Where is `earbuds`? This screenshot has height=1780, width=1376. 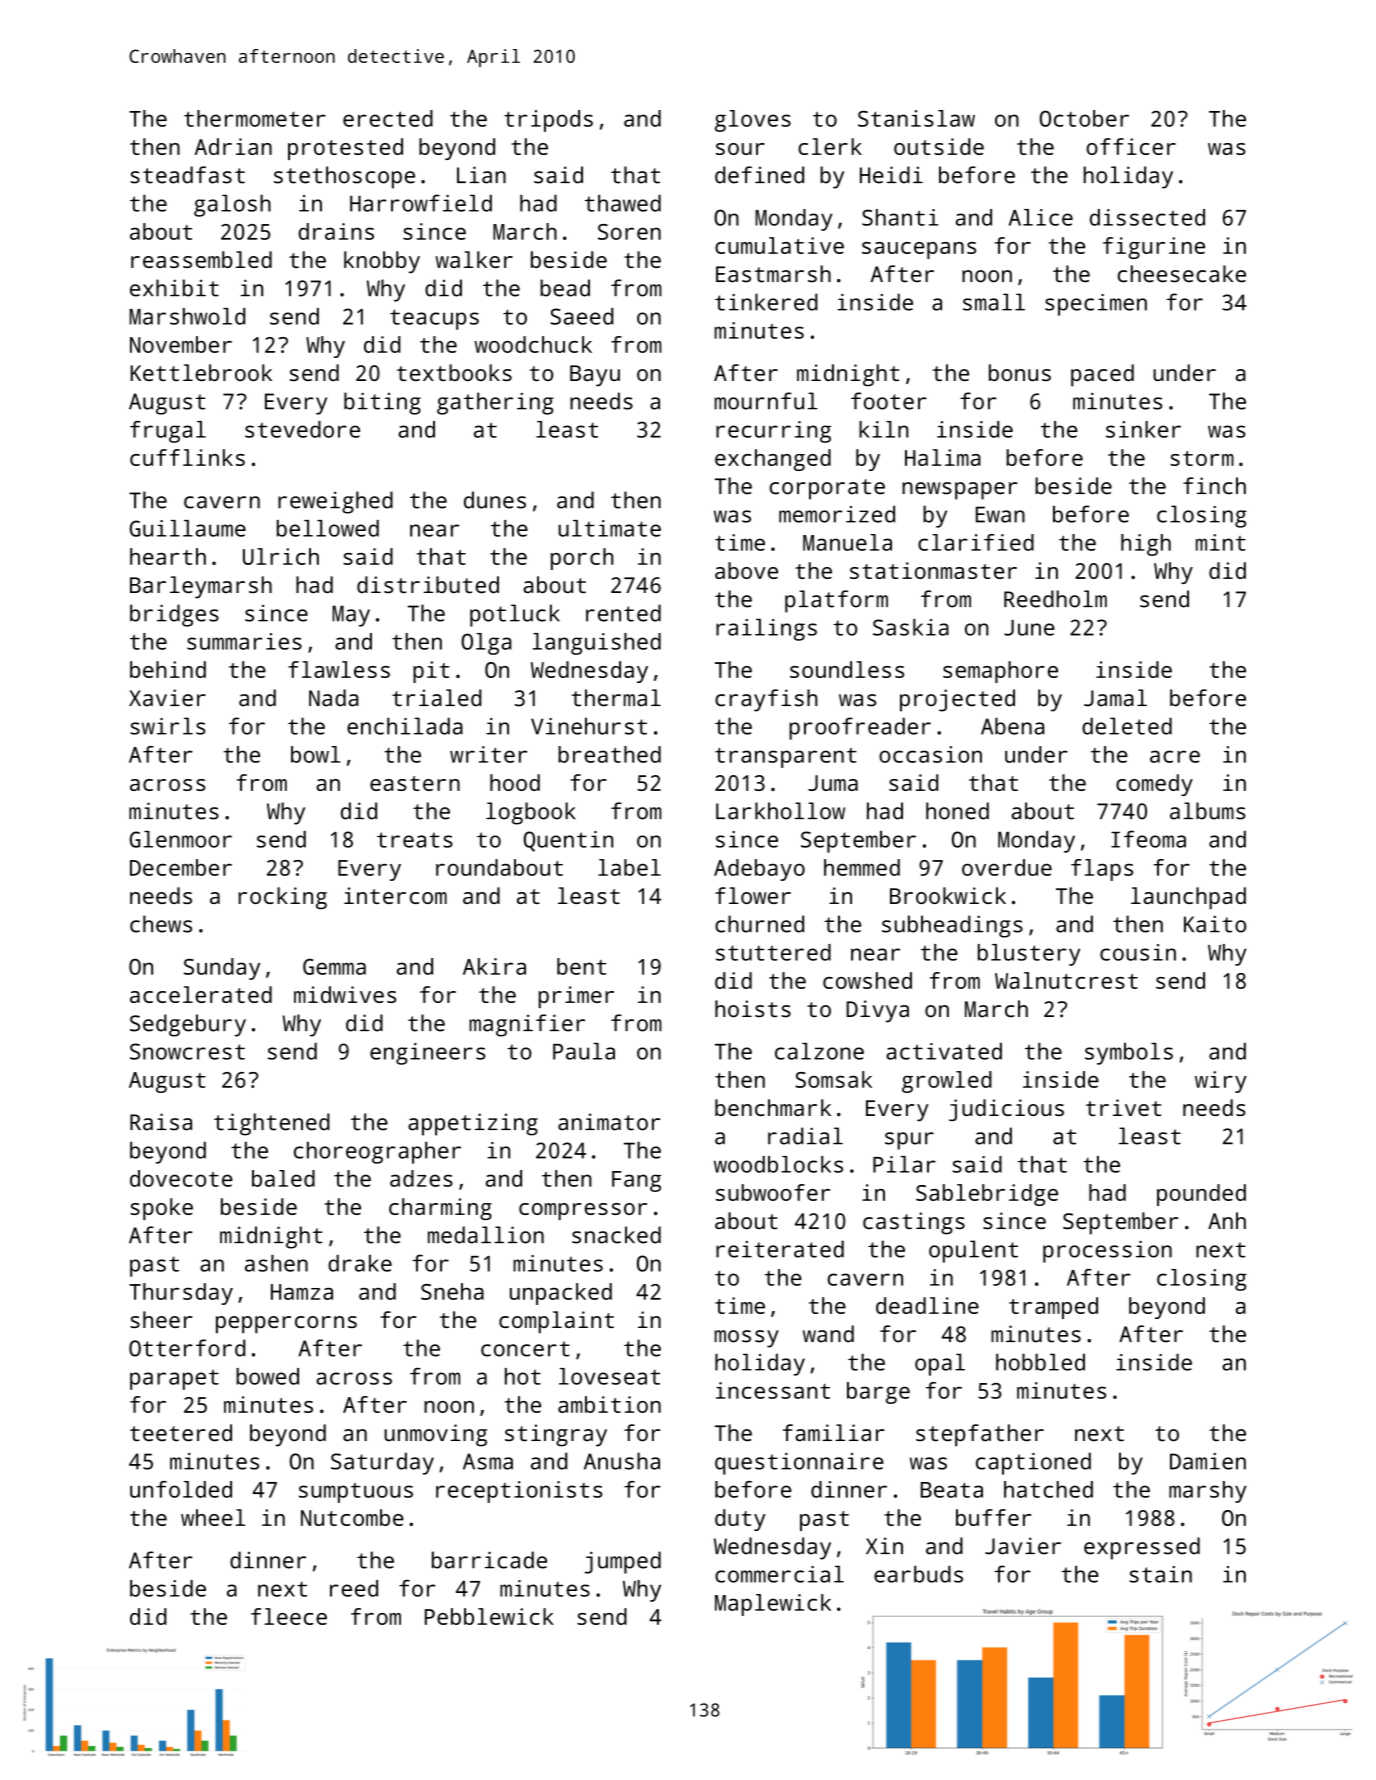 earbuds is located at coordinates (918, 1574).
